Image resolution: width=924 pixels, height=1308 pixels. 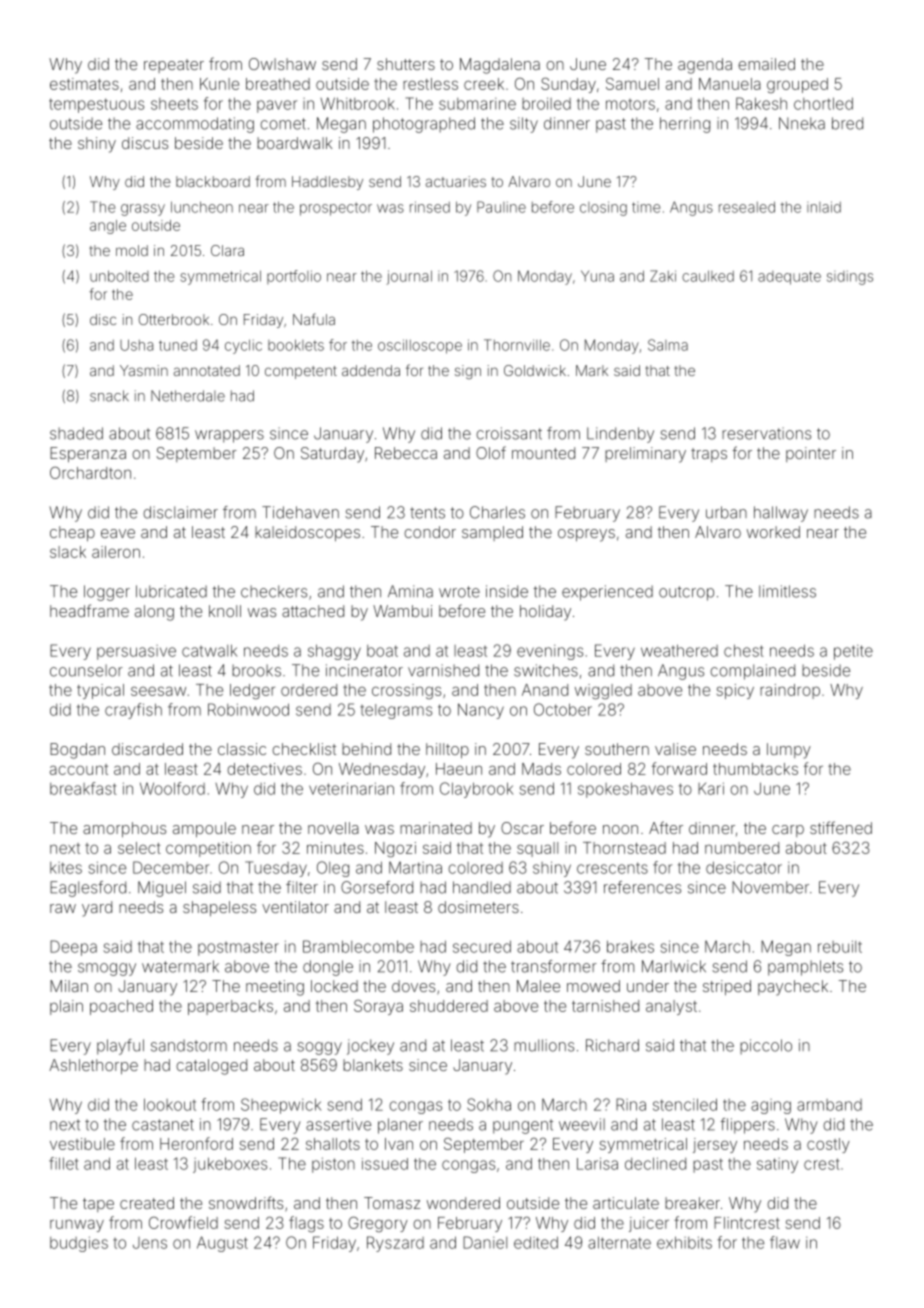 I want to click on limitless, so click(x=787, y=591).
